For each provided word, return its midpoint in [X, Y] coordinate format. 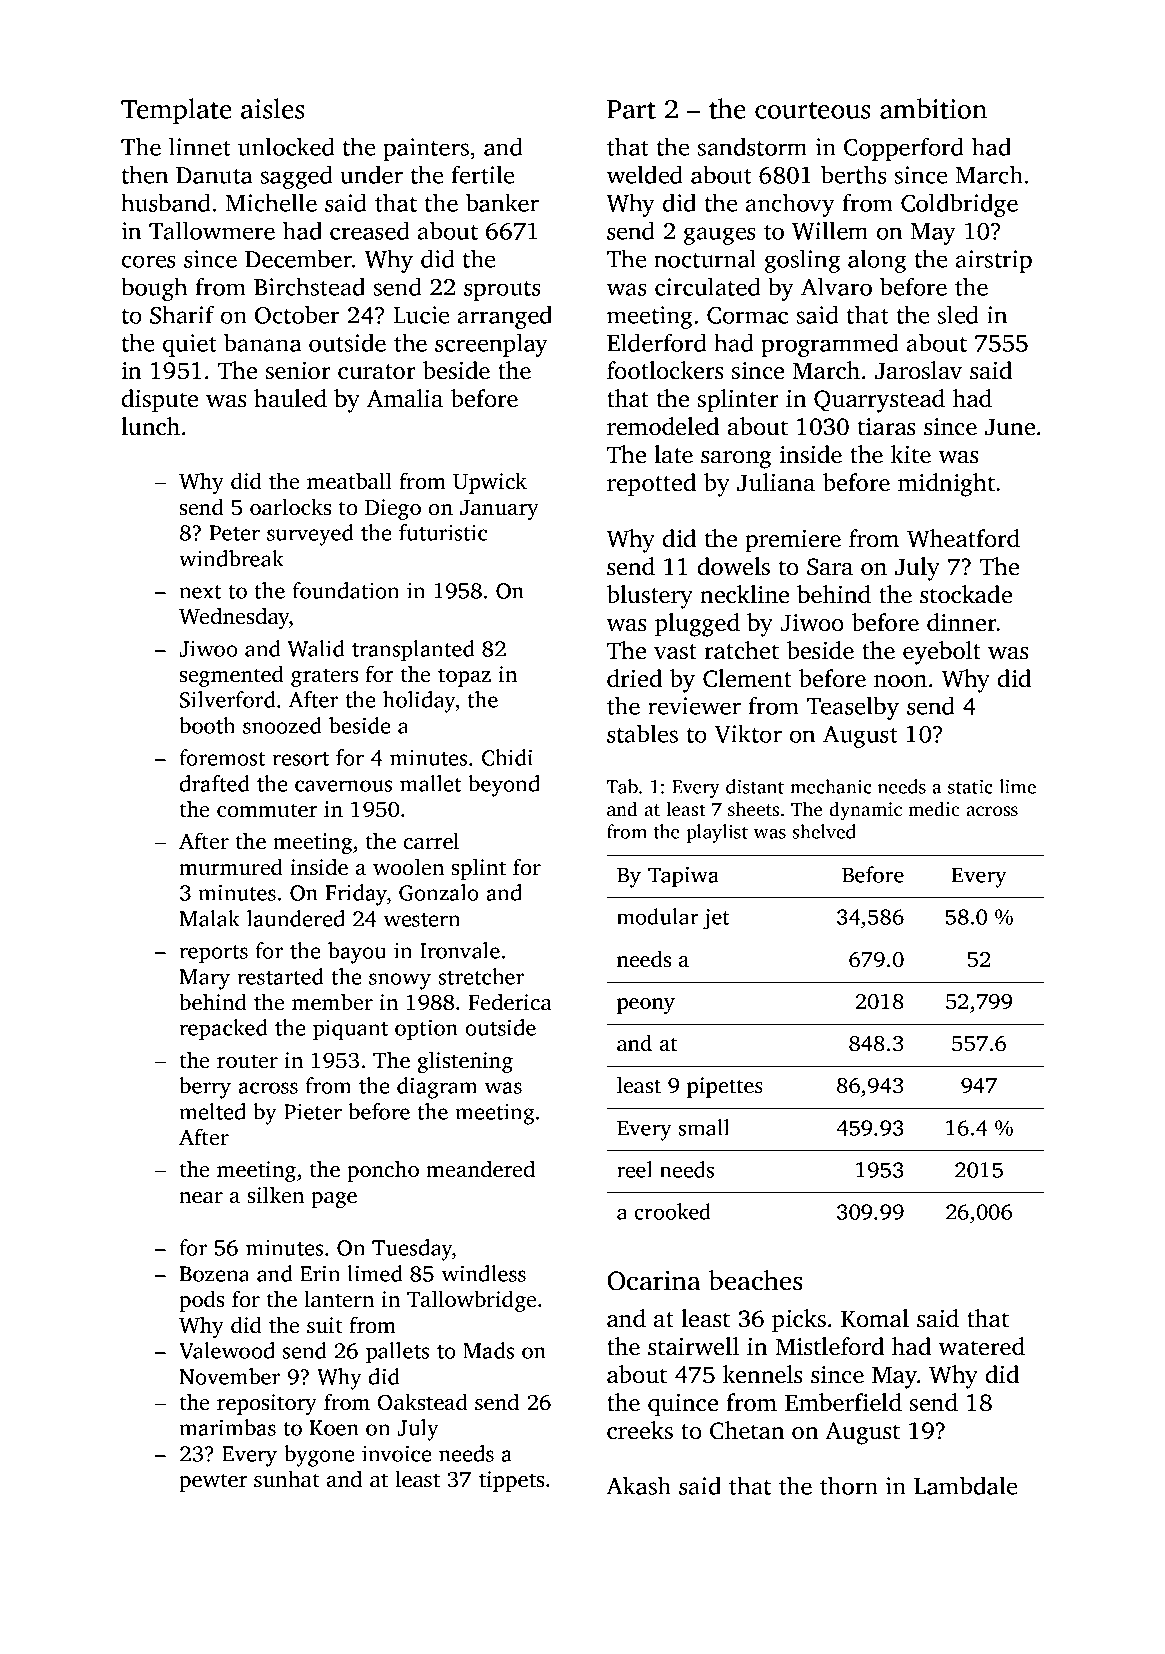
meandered [480, 1169]
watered [982, 1346]
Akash [639, 1485]
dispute [160, 401]
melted [212, 1111]
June [1010, 427]
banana [262, 342]
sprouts [502, 291]
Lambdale [965, 1485]
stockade [966, 594]
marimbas [227, 1427]
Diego [393, 509]
